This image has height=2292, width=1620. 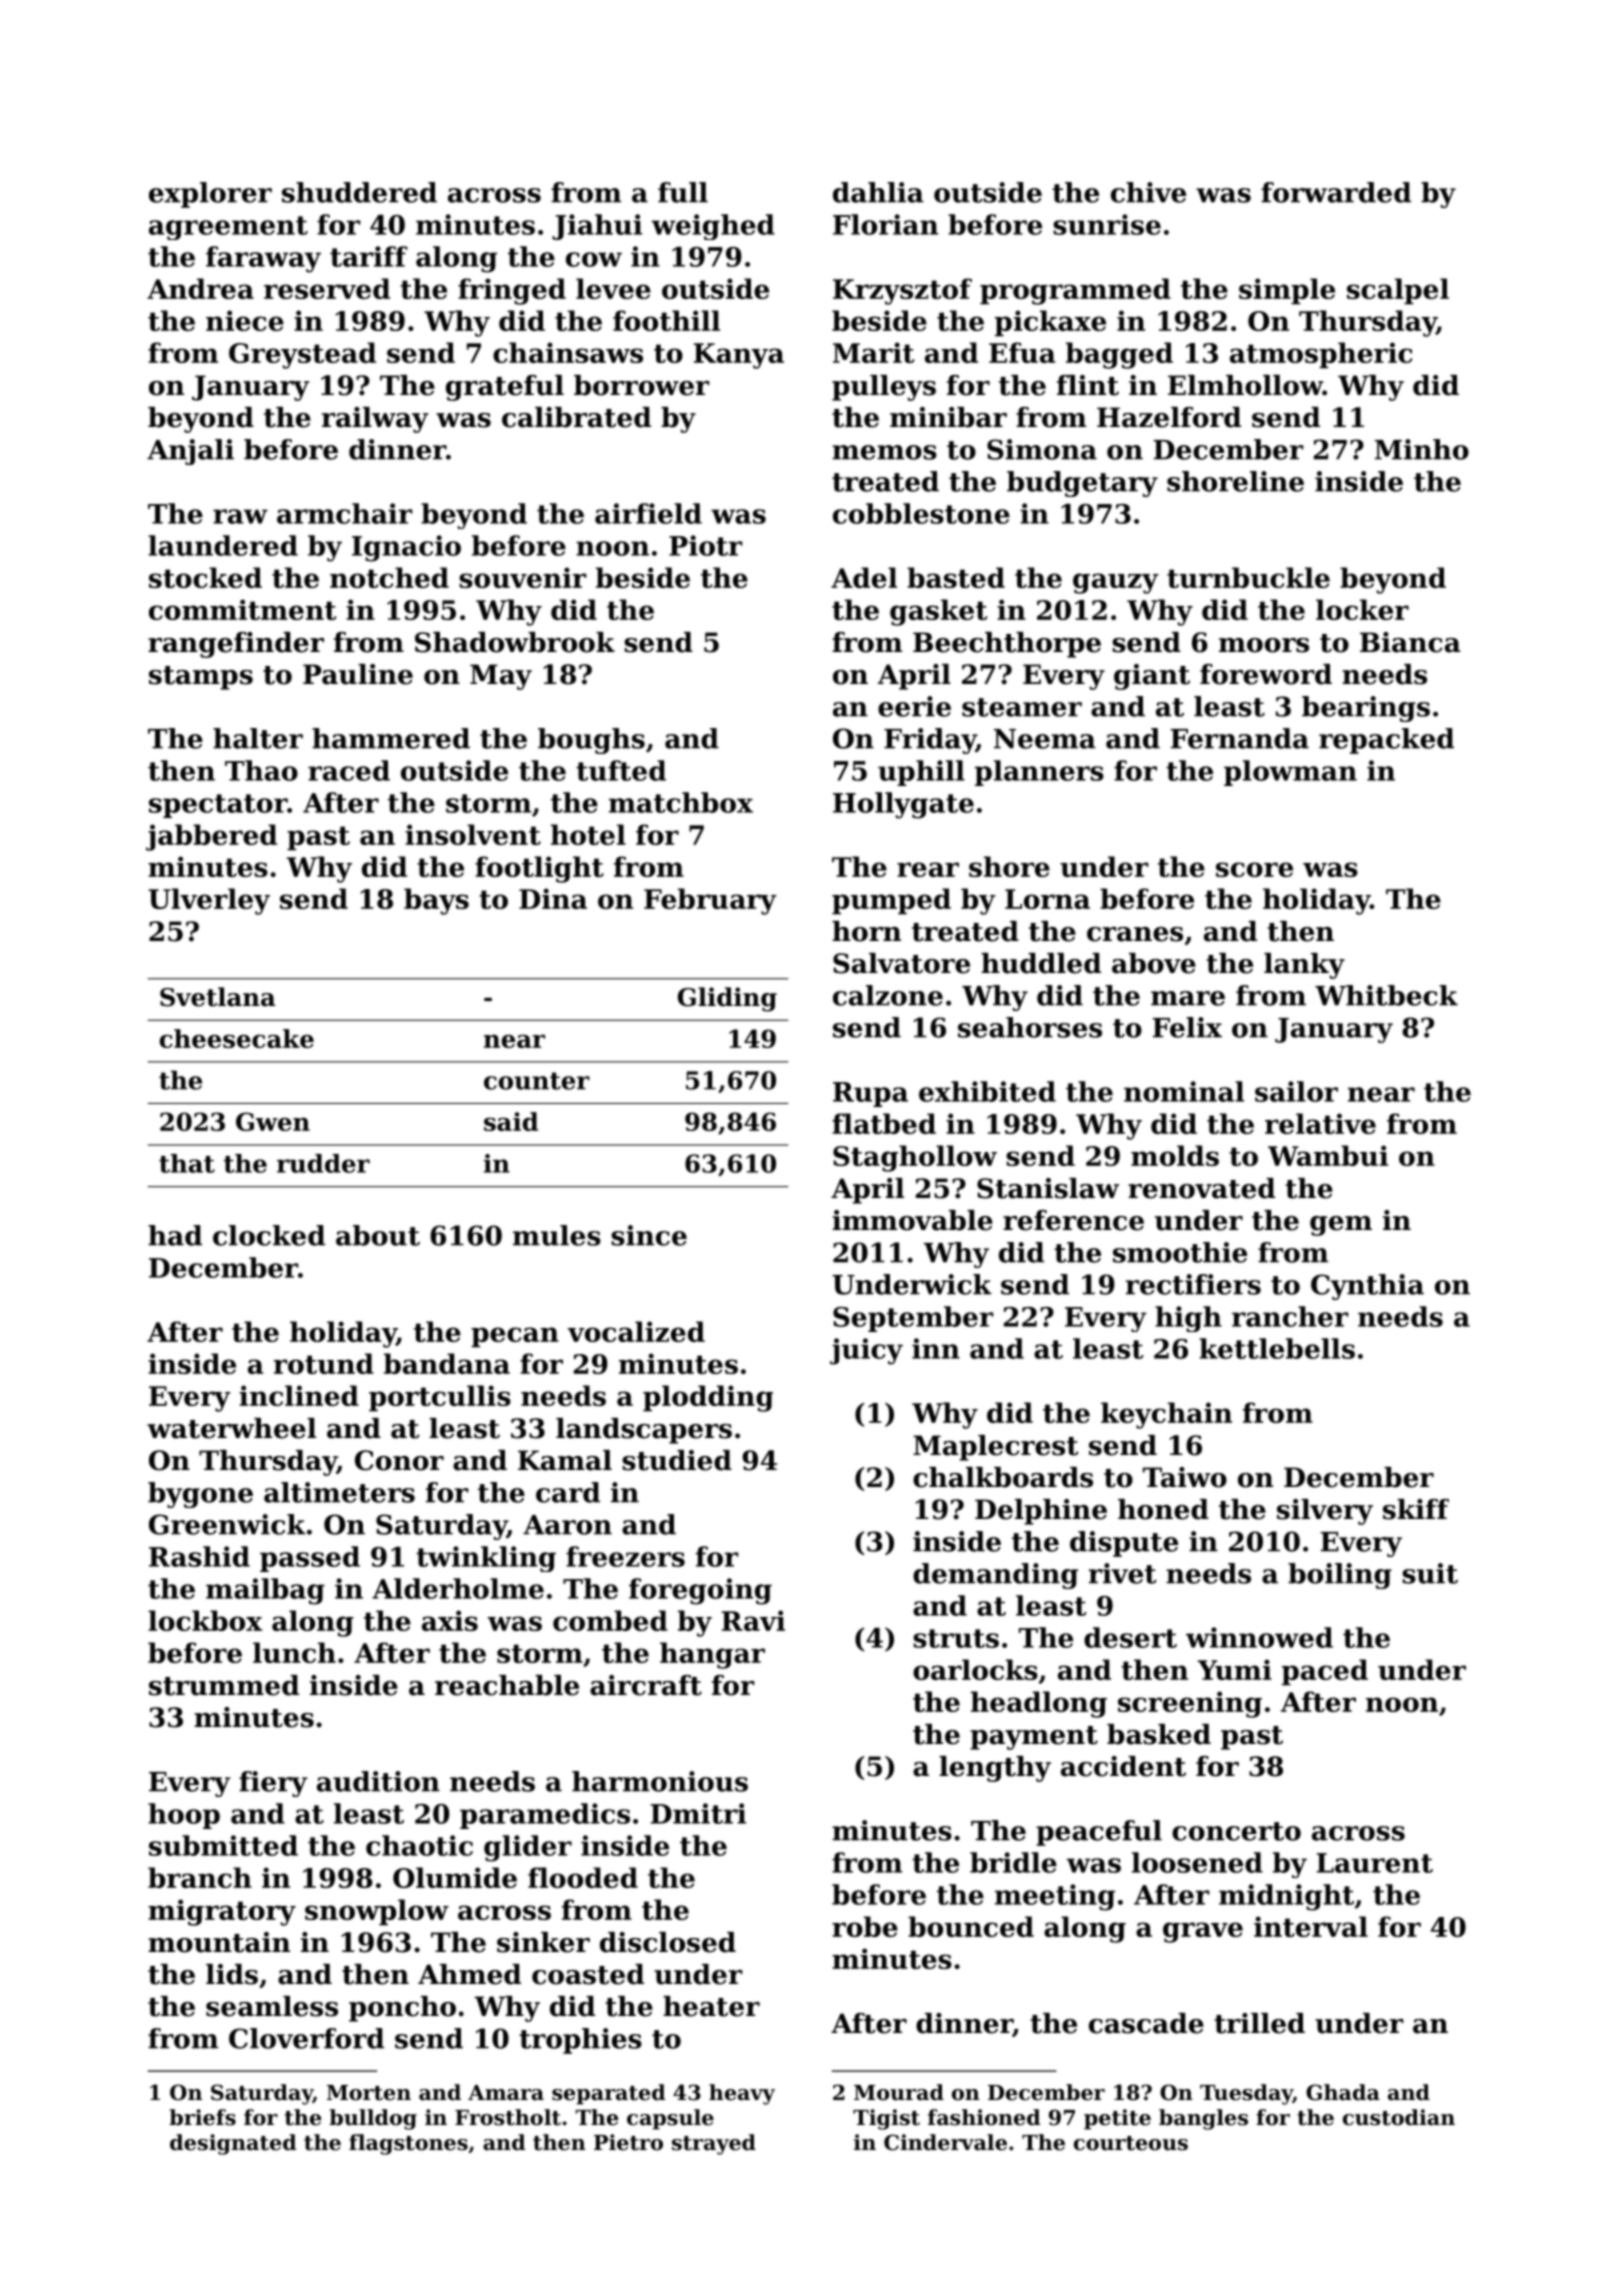 What do you see at coordinates (681, 802) in the image?
I see `matchbox` at bounding box center [681, 802].
